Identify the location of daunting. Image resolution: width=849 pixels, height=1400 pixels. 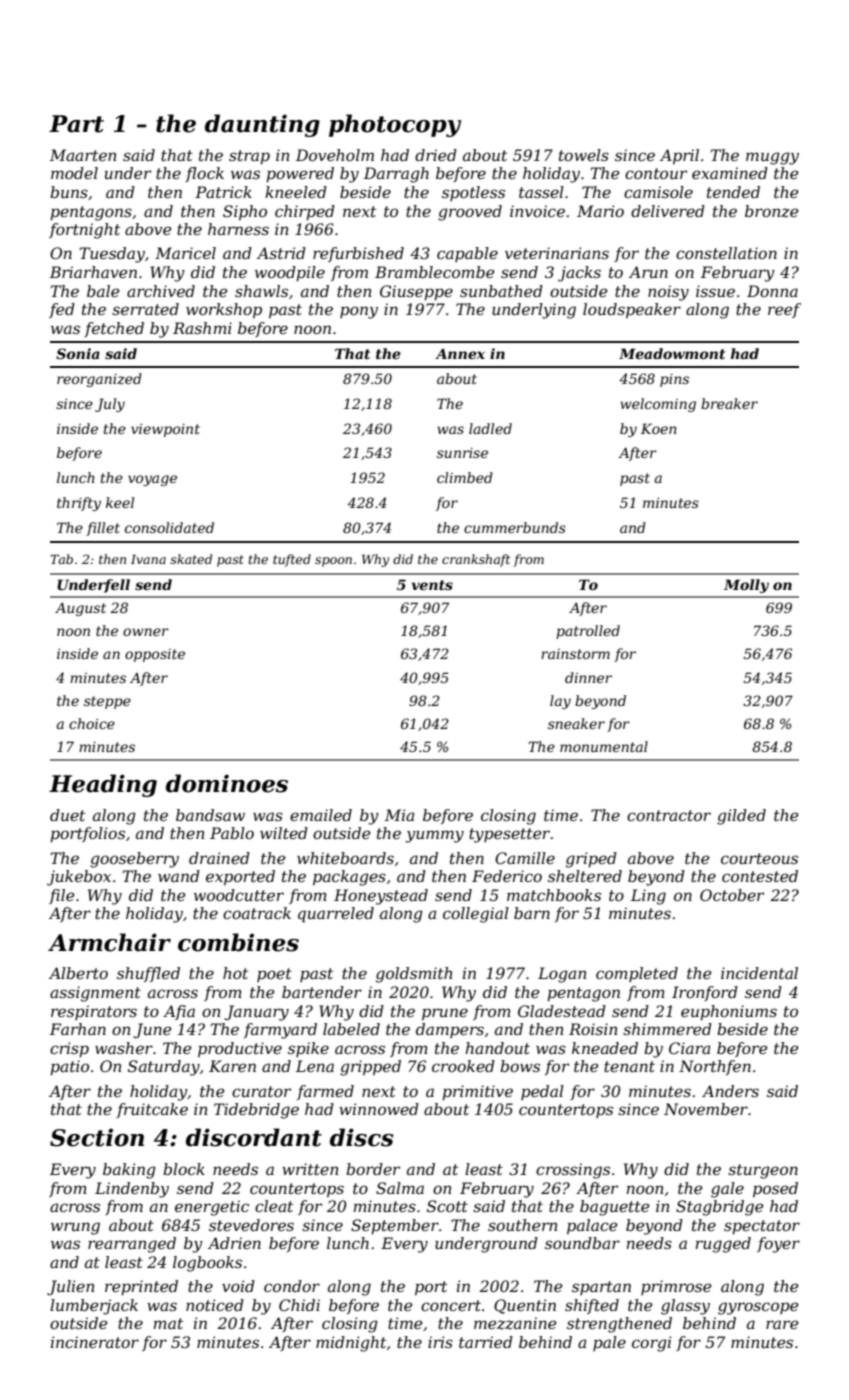
(262, 125).
